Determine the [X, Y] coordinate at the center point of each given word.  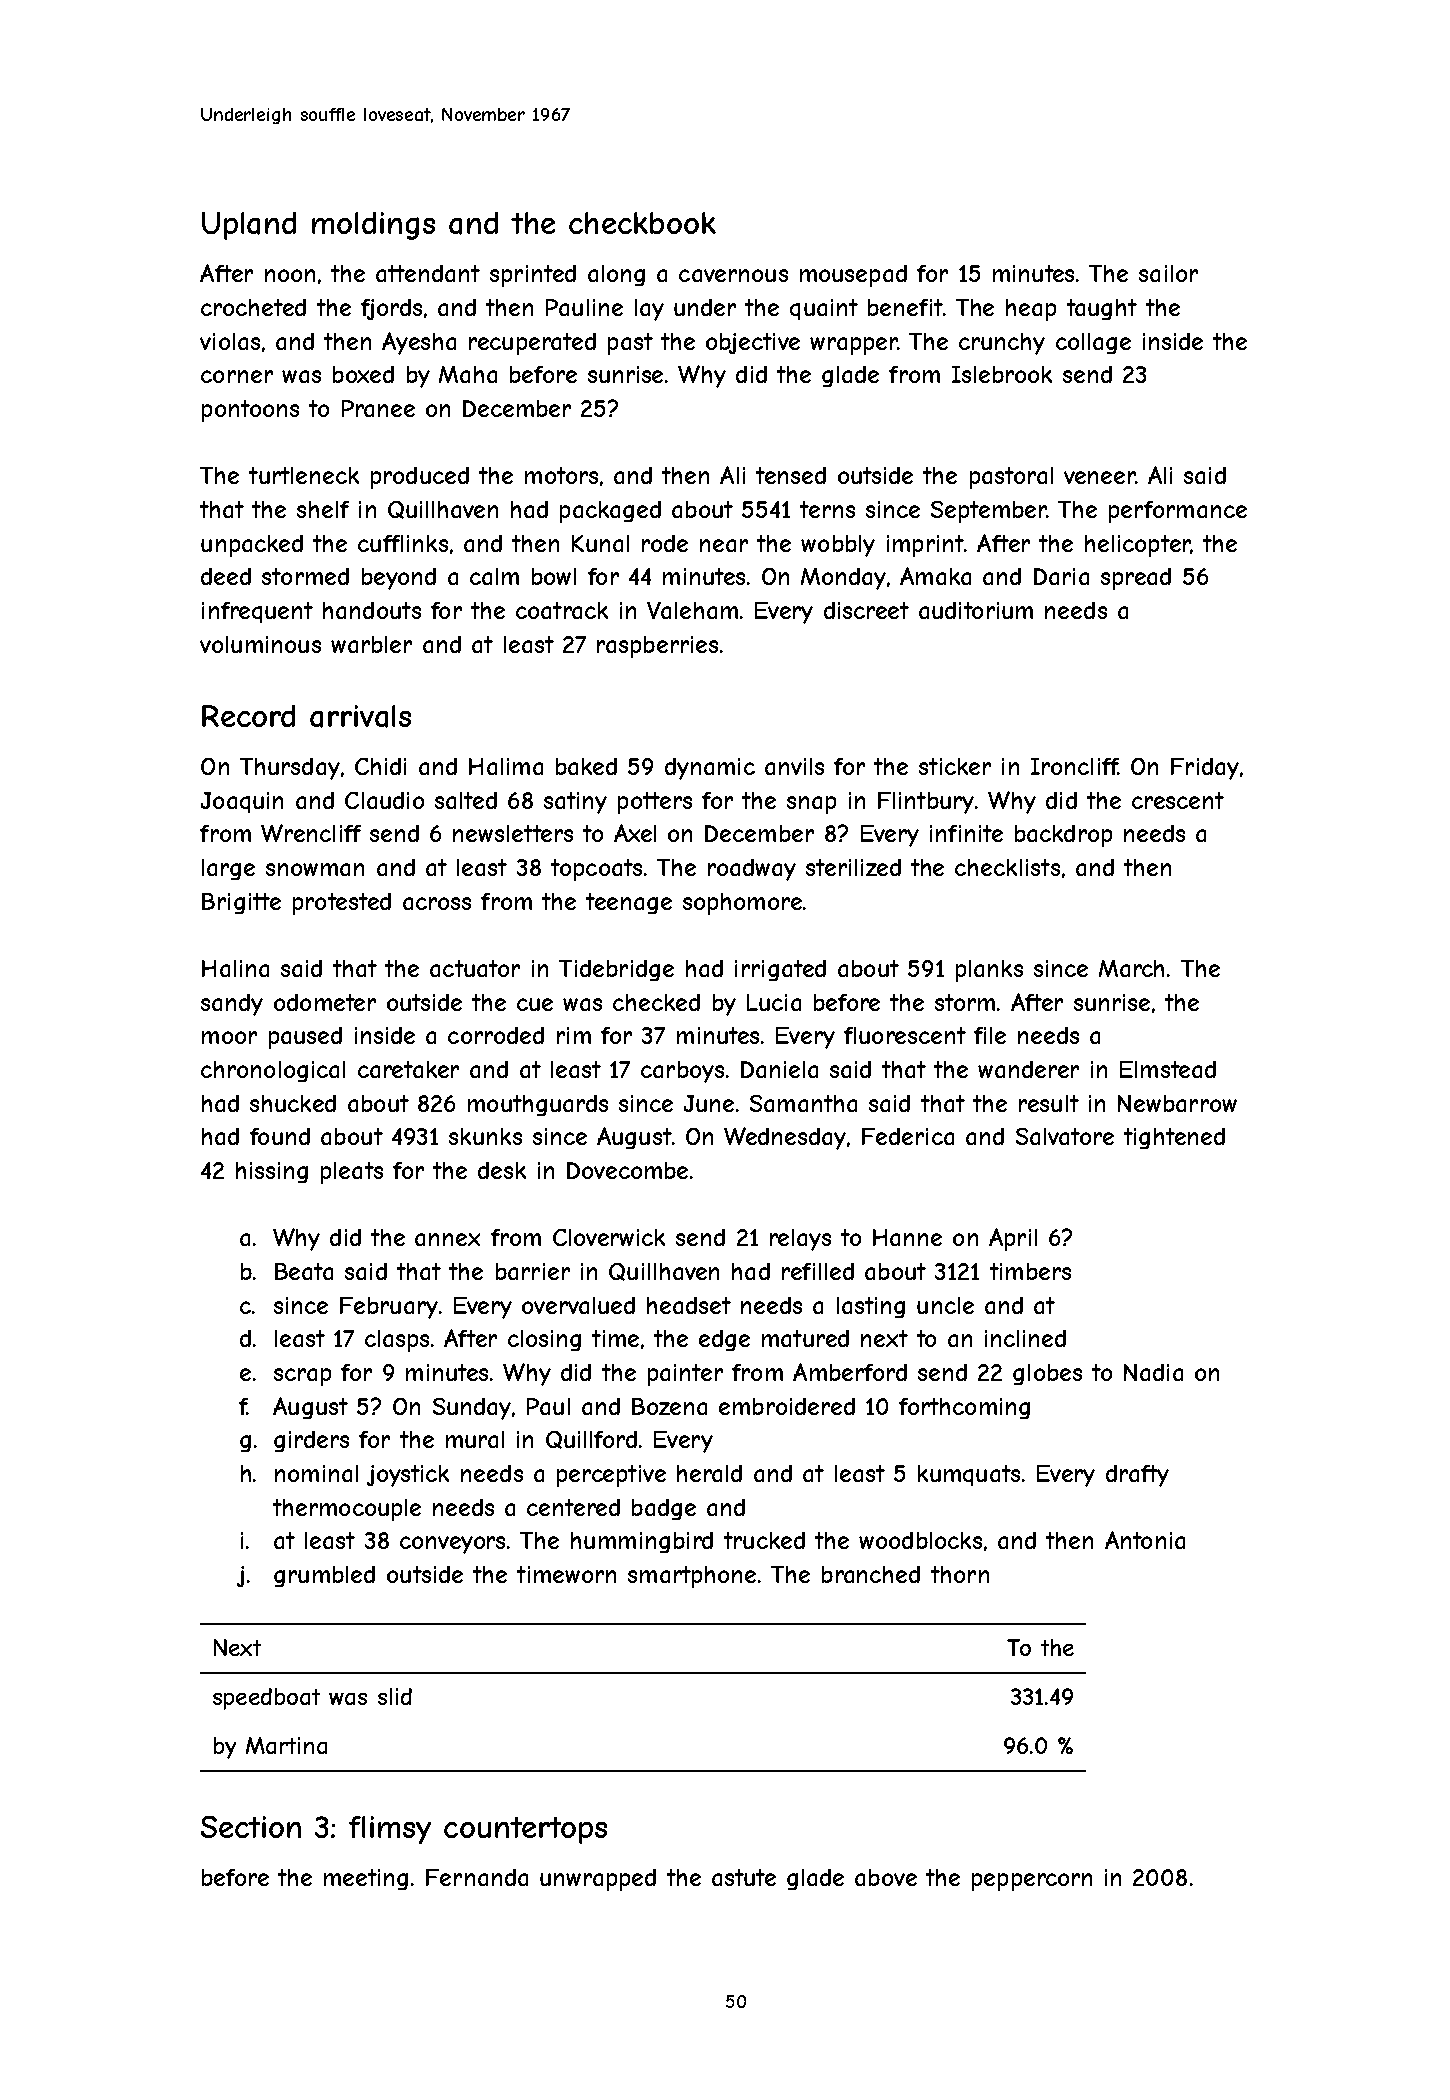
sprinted [533, 276]
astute [744, 1877]
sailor [1168, 273]
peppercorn [1032, 1882]
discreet [866, 610]
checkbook [642, 223]
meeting [366, 1879]
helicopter [1137, 546]
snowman [315, 869]
